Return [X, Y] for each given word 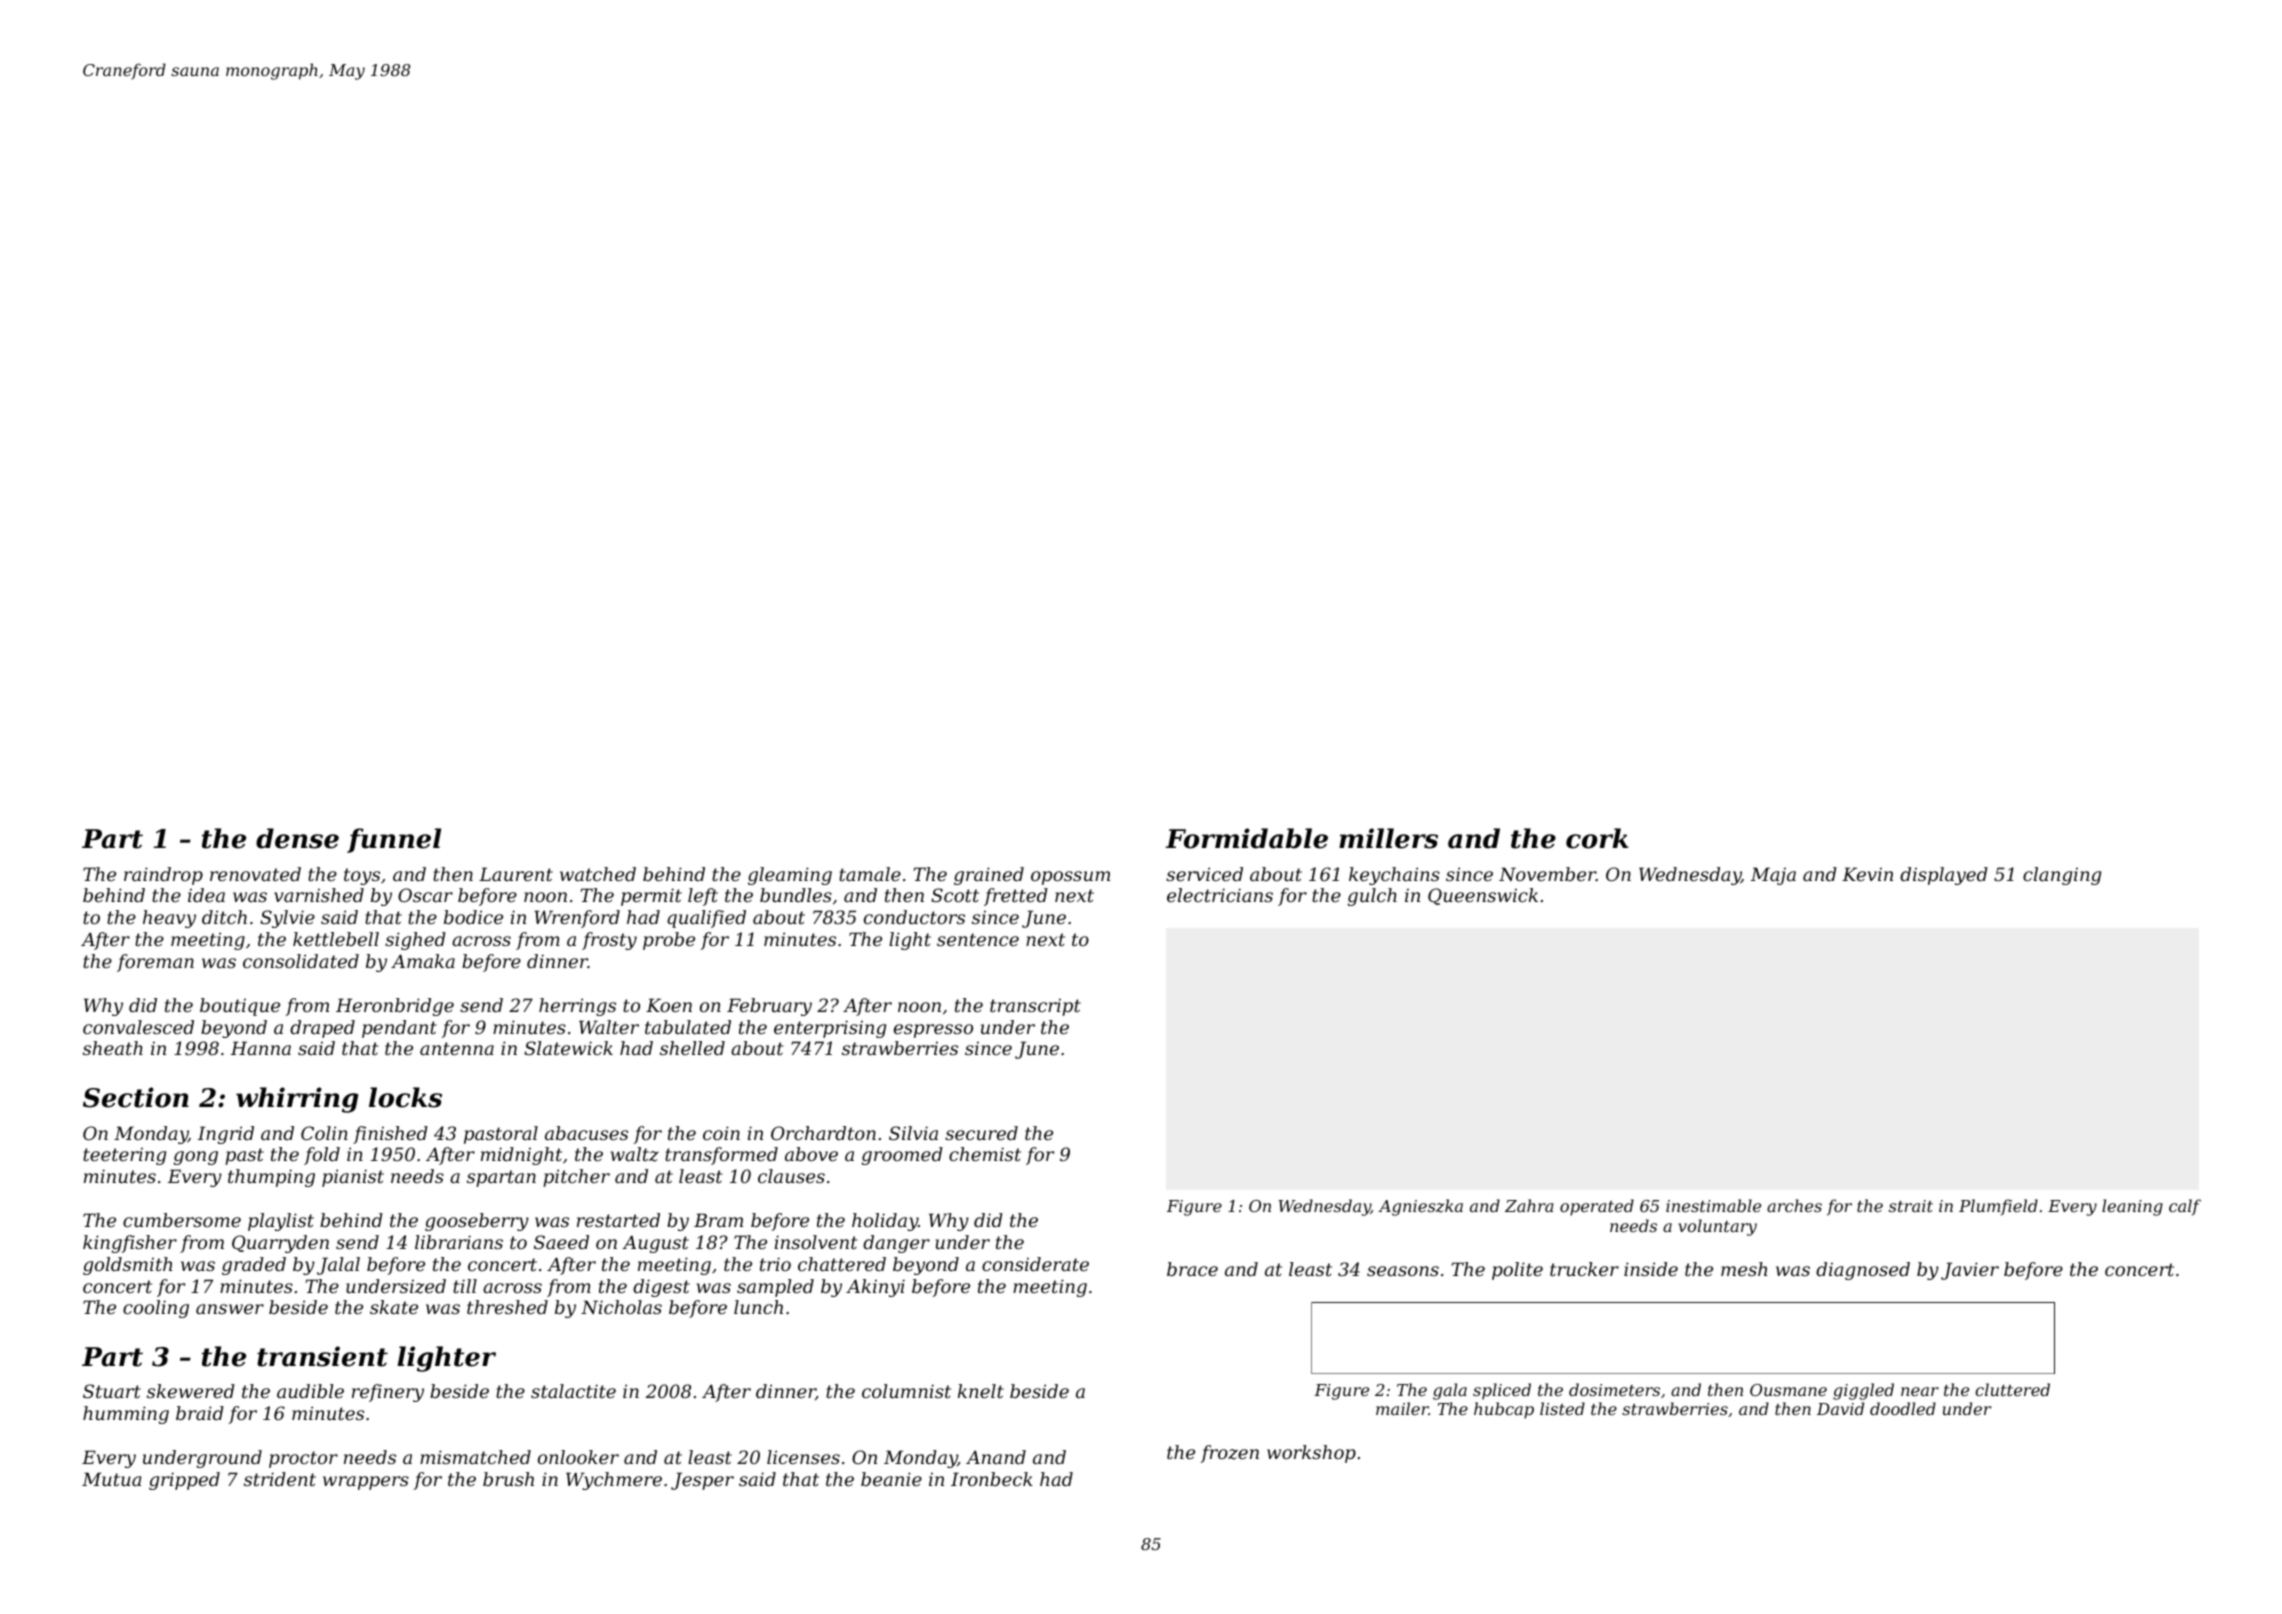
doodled [1903, 1408]
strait [1911, 1206]
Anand [996, 1457]
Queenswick [1483, 896]
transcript [1035, 1007]
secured [981, 1133]
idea [206, 895]
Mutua [111, 1479]
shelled [692, 1048]
